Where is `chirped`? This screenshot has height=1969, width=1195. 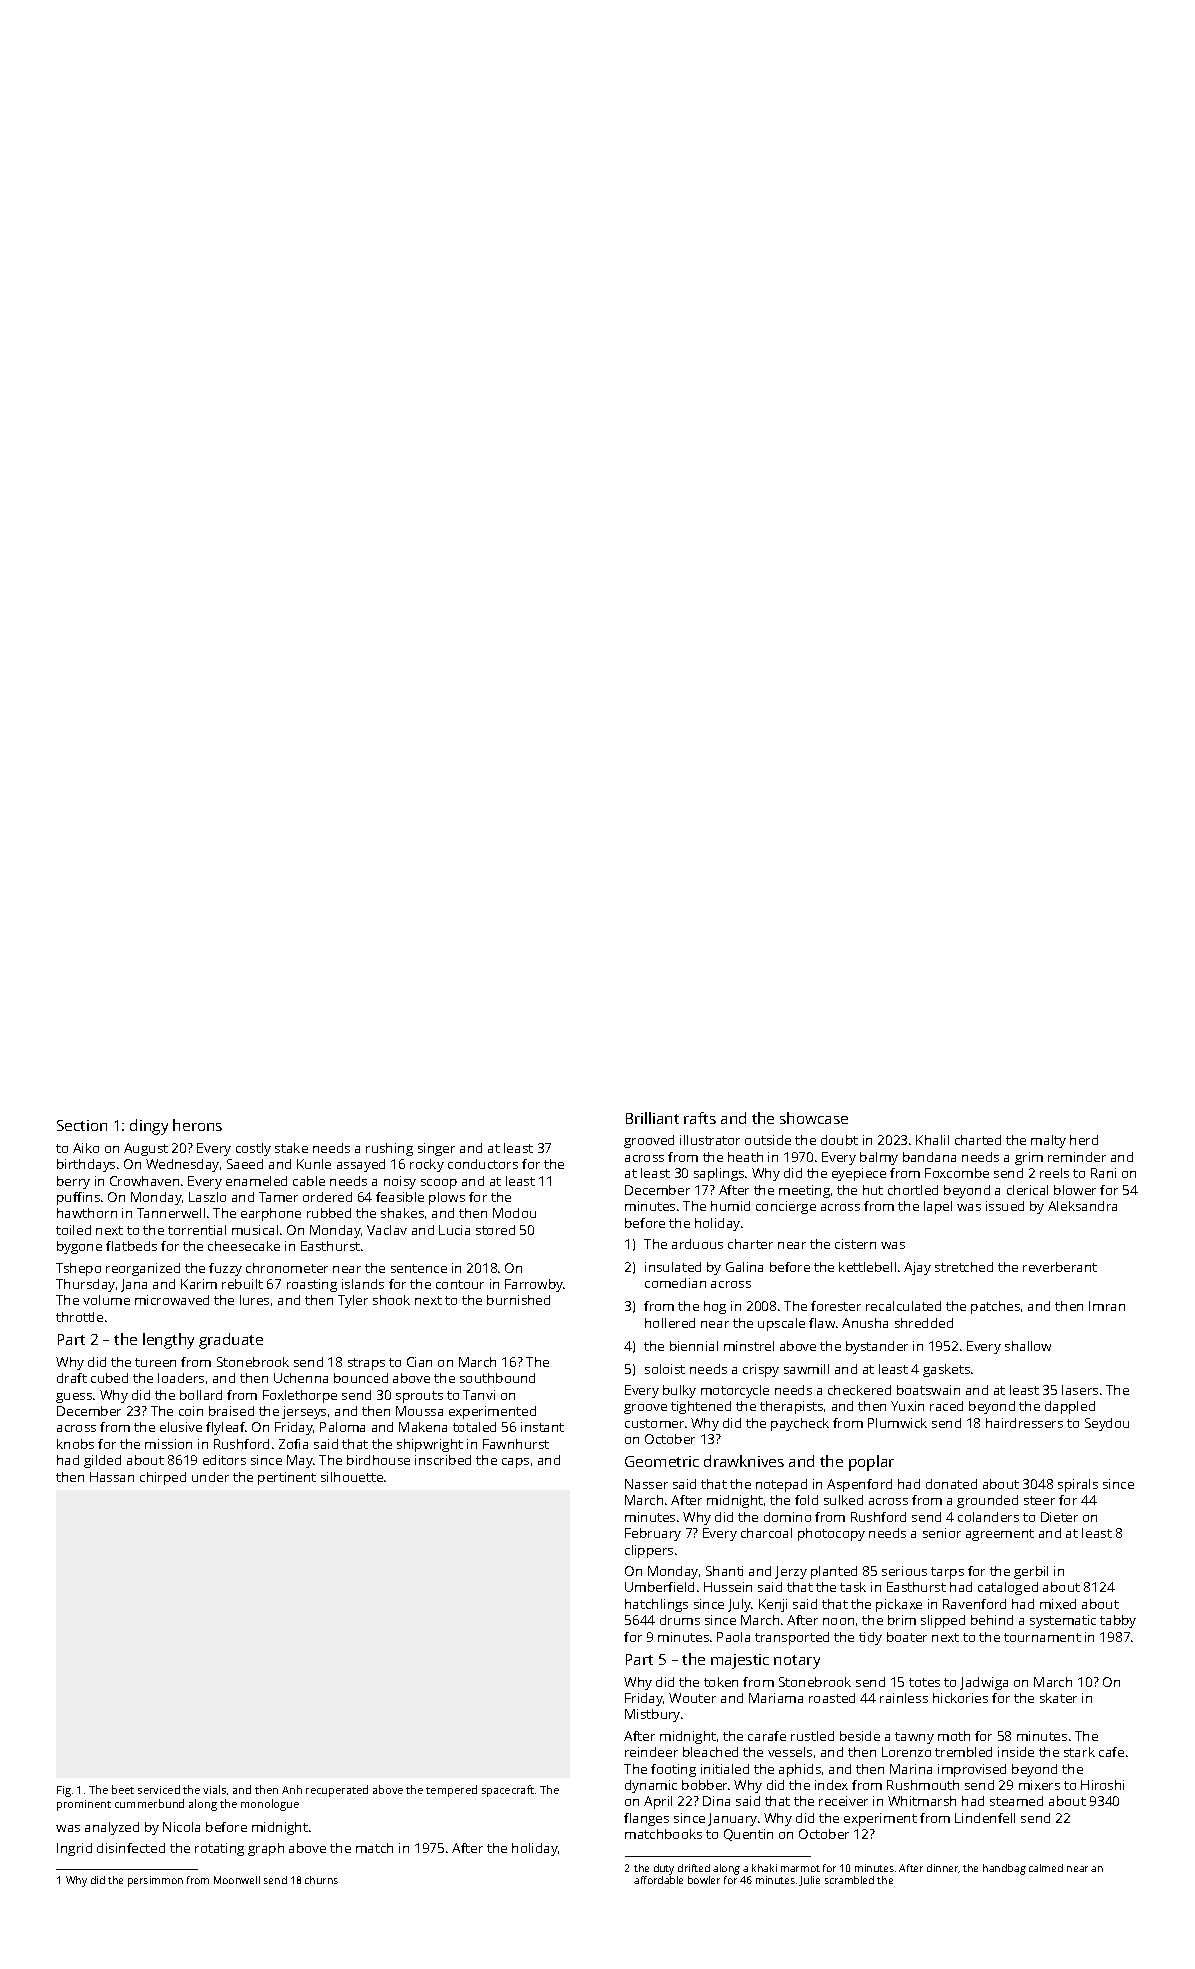
chirped is located at coordinates (163, 1478).
